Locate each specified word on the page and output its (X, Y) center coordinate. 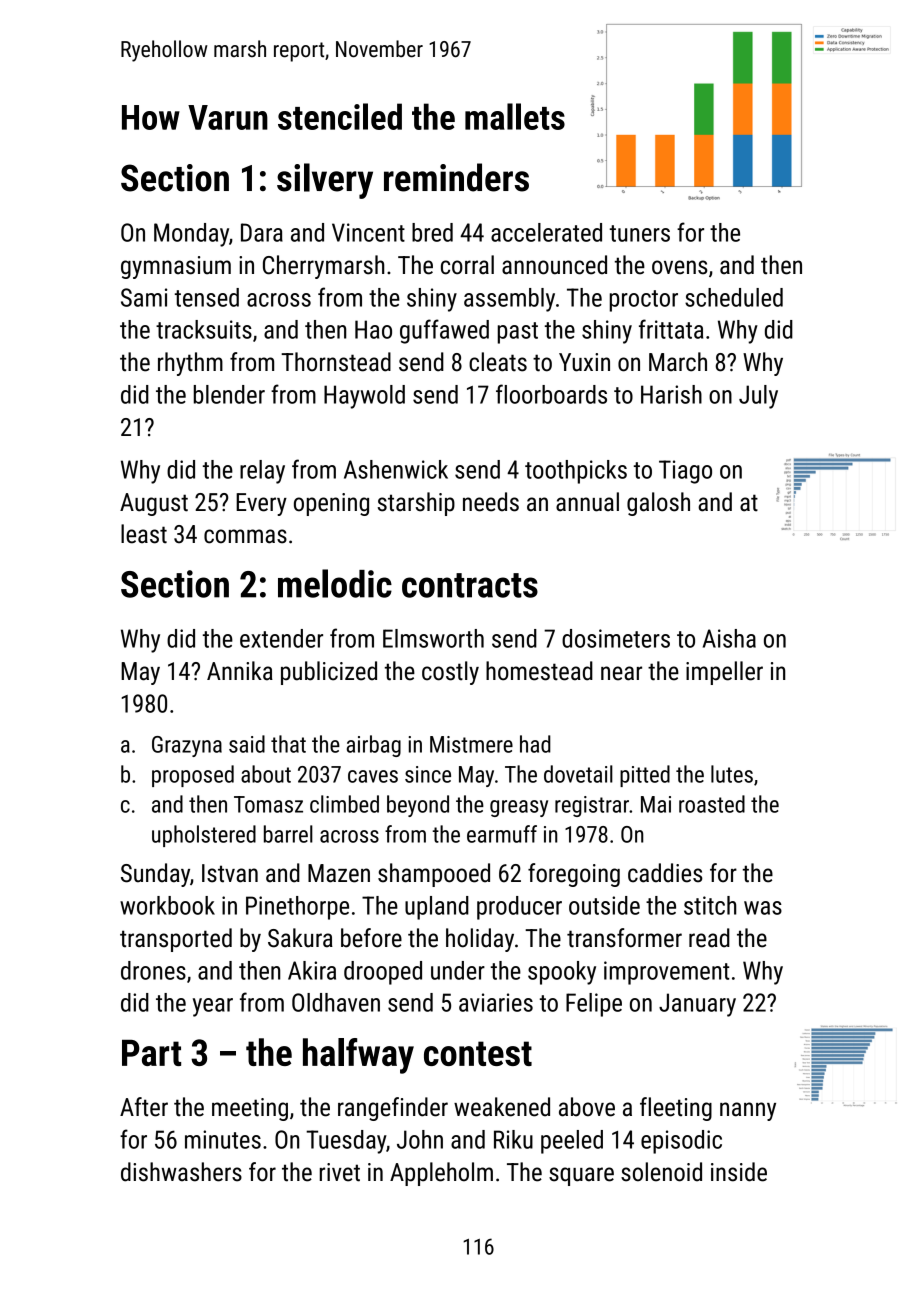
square (581, 1176)
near (621, 673)
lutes (732, 774)
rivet (340, 1172)
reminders (456, 177)
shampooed (434, 875)
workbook (167, 905)
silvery (325, 181)
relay (262, 472)
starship (416, 504)
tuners (640, 233)
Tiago (685, 472)
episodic (681, 1142)
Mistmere (471, 744)
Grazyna (187, 746)
